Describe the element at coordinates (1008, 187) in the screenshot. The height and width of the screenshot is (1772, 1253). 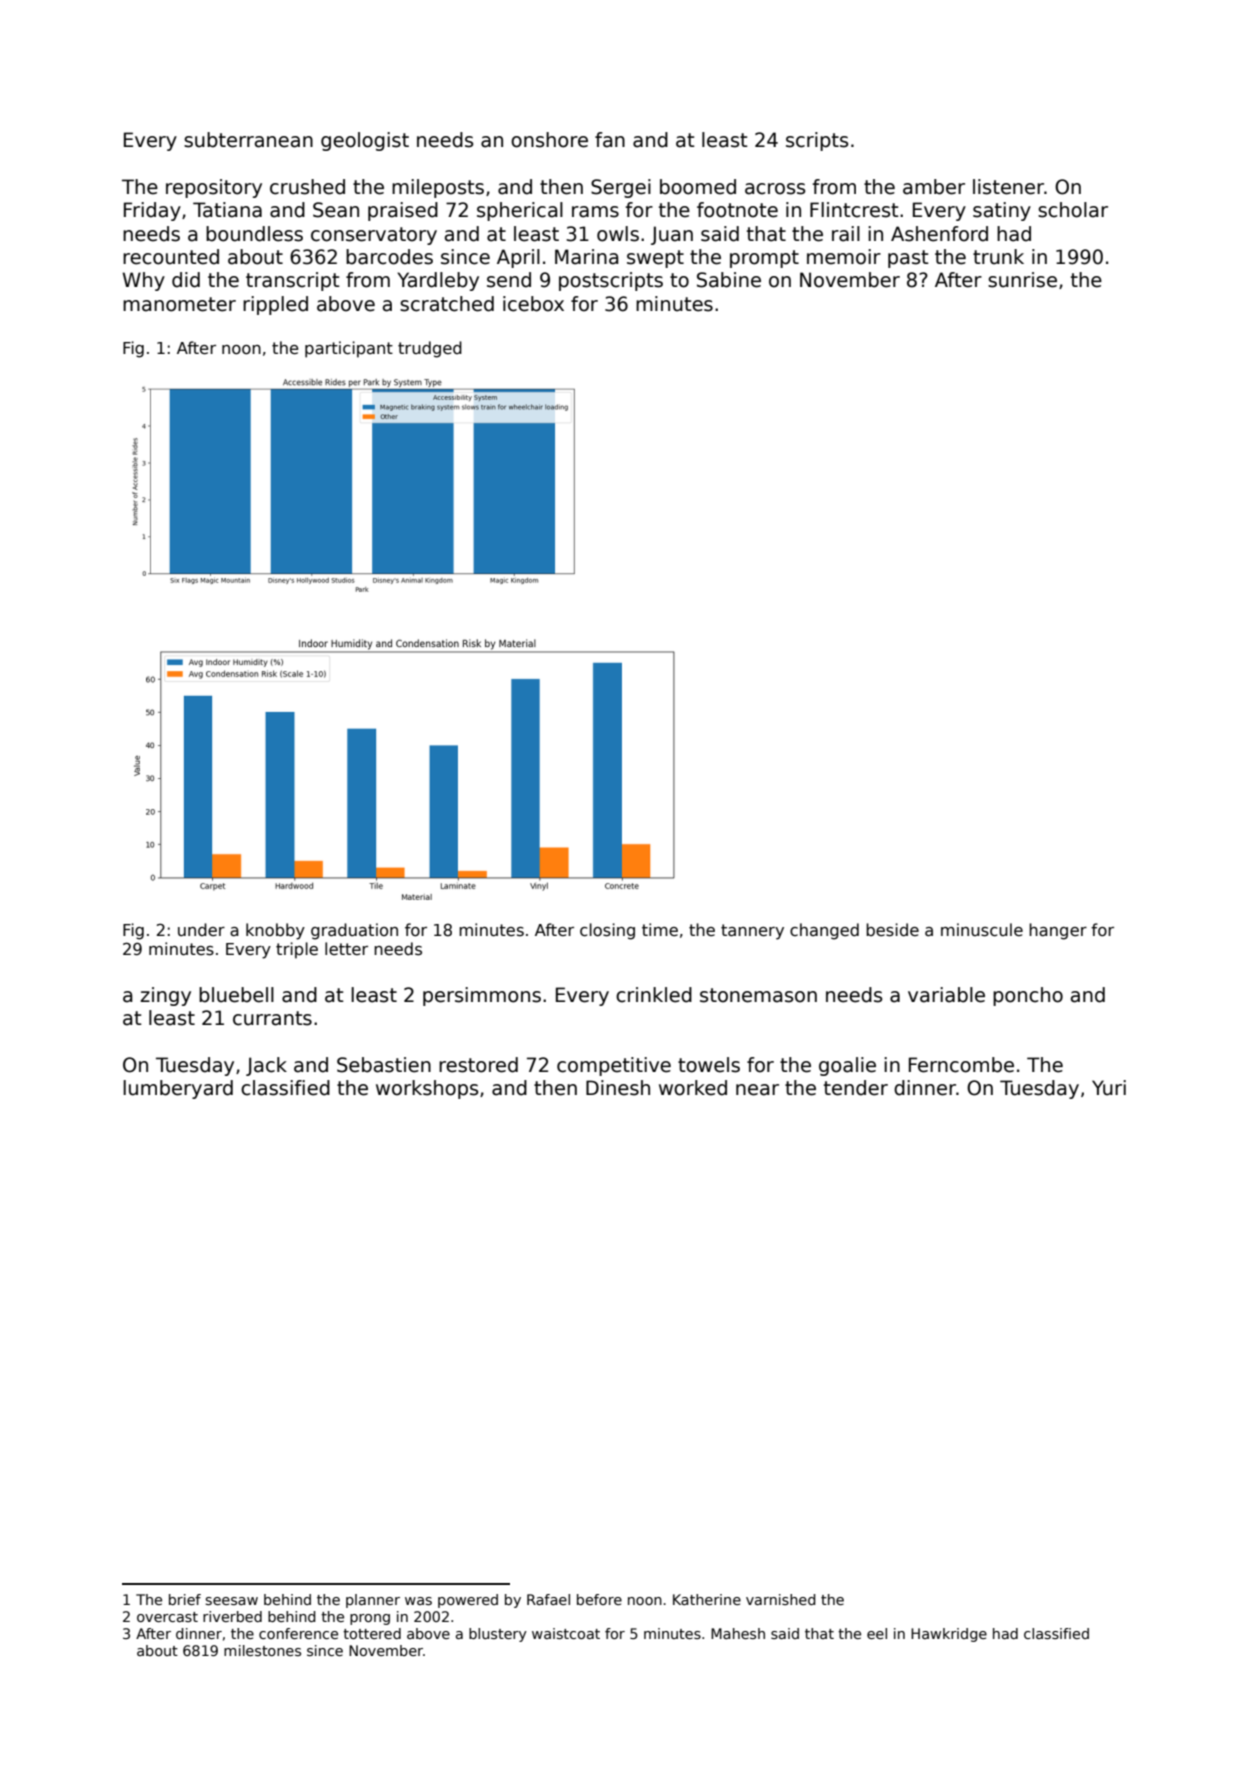
I see `listener` at that location.
